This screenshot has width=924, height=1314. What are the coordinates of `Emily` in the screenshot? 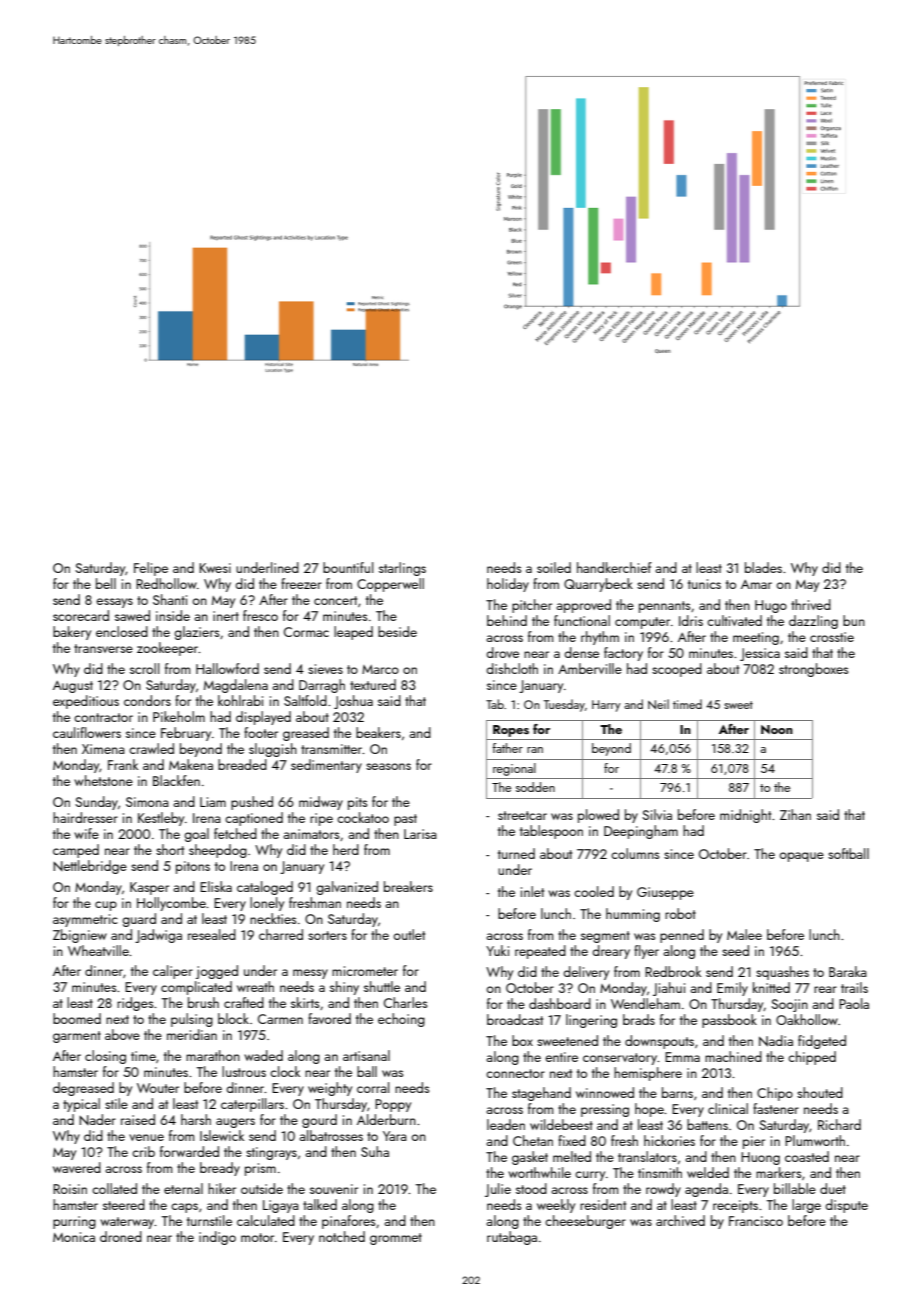 It's located at (732, 989).
